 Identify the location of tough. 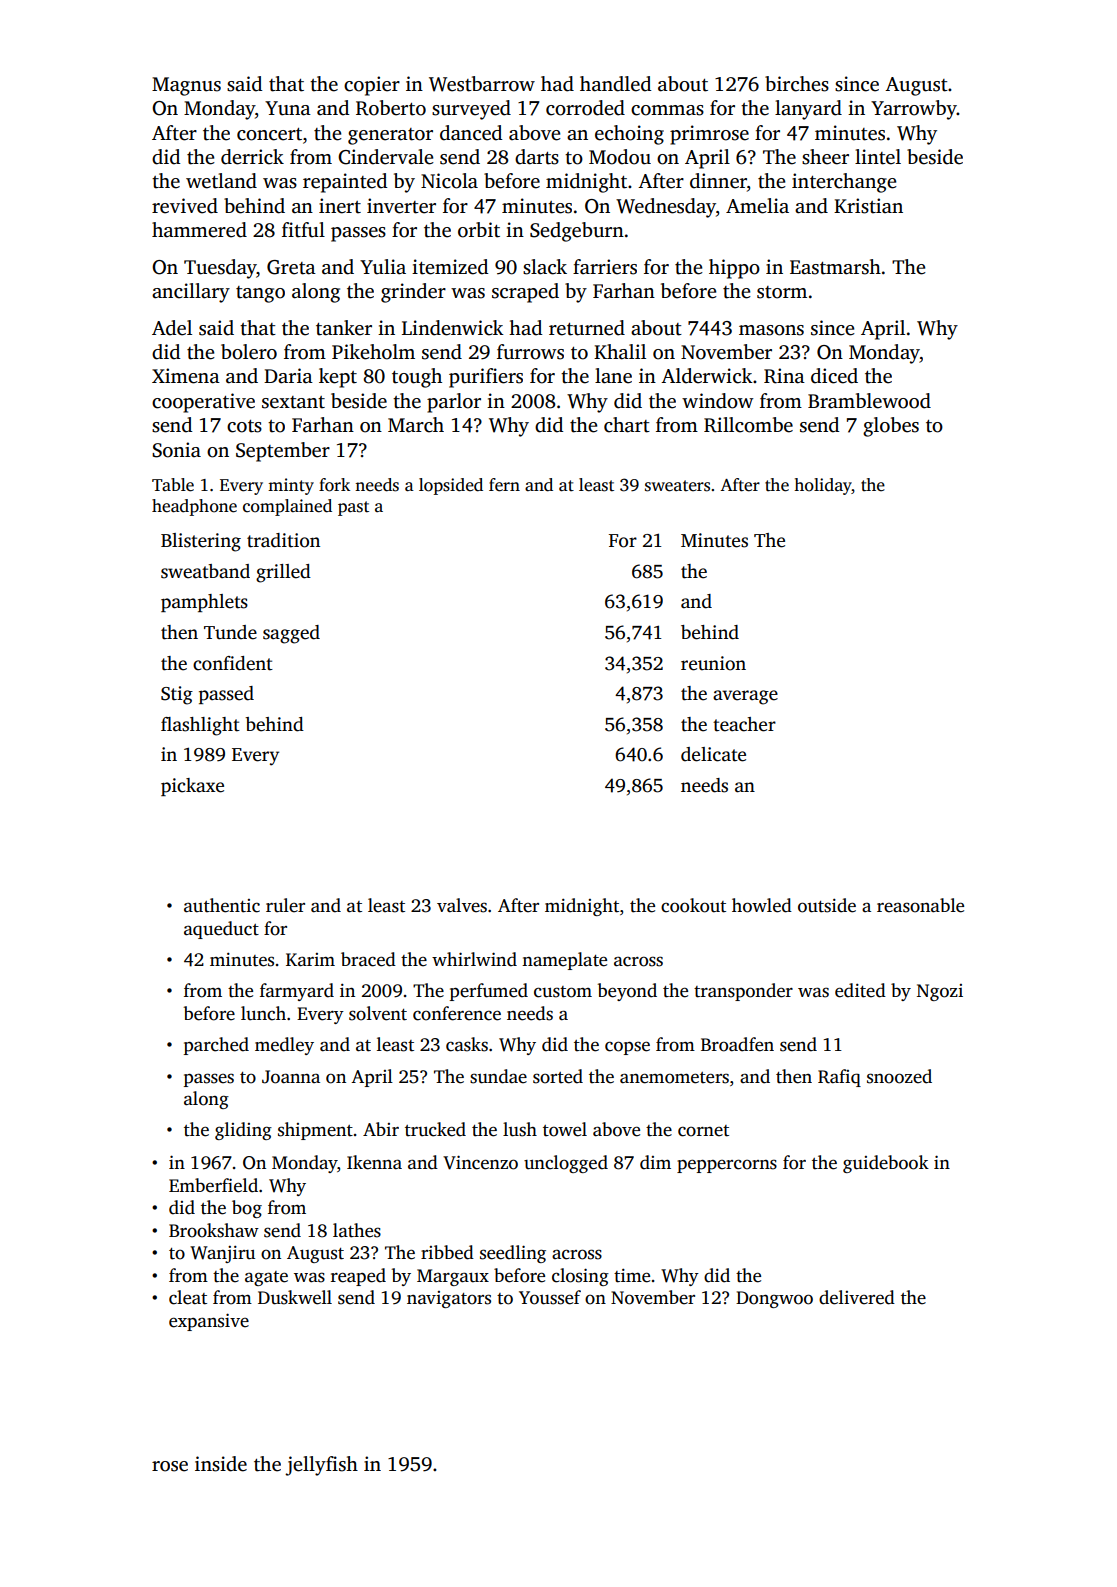
(417, 378).
